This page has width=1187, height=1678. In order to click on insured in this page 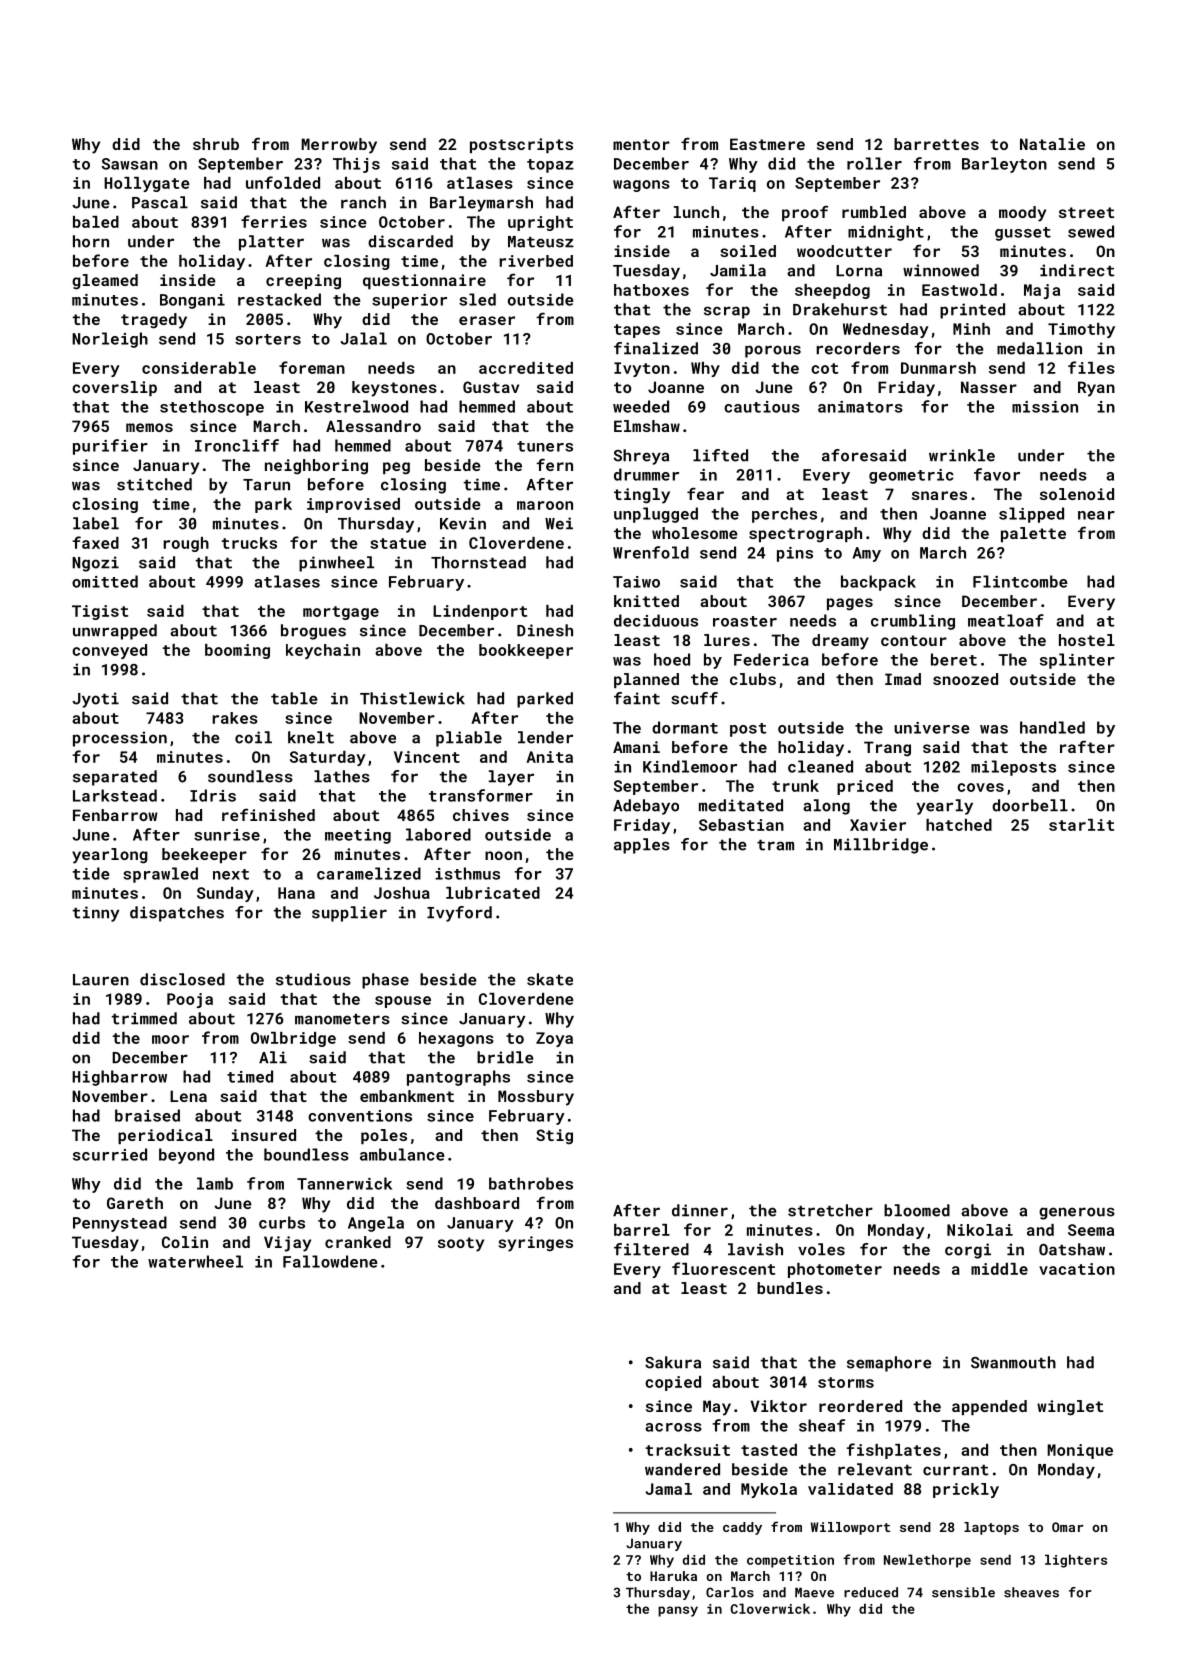, I will do `click(264, 1135)`.
